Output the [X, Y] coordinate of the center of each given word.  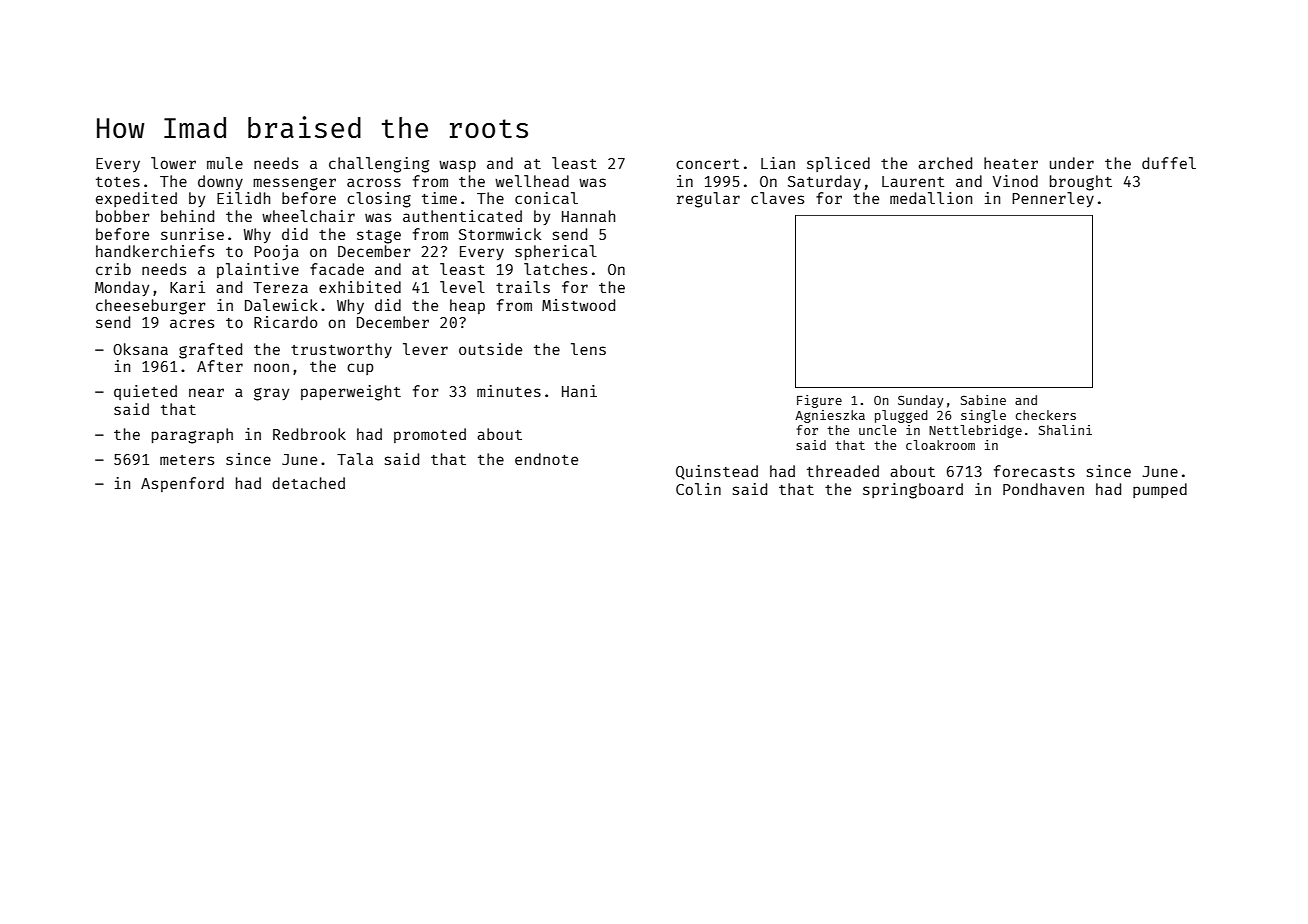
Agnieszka [830, 416]
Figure [819, 401]
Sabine [983, 400]
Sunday [921, 401]
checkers [1046, 415]
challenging [379, 165]
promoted [430, 435]
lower [173, 163]
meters [187, 460]
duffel [1169, 163]
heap [467, 306]
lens [588, 349]
